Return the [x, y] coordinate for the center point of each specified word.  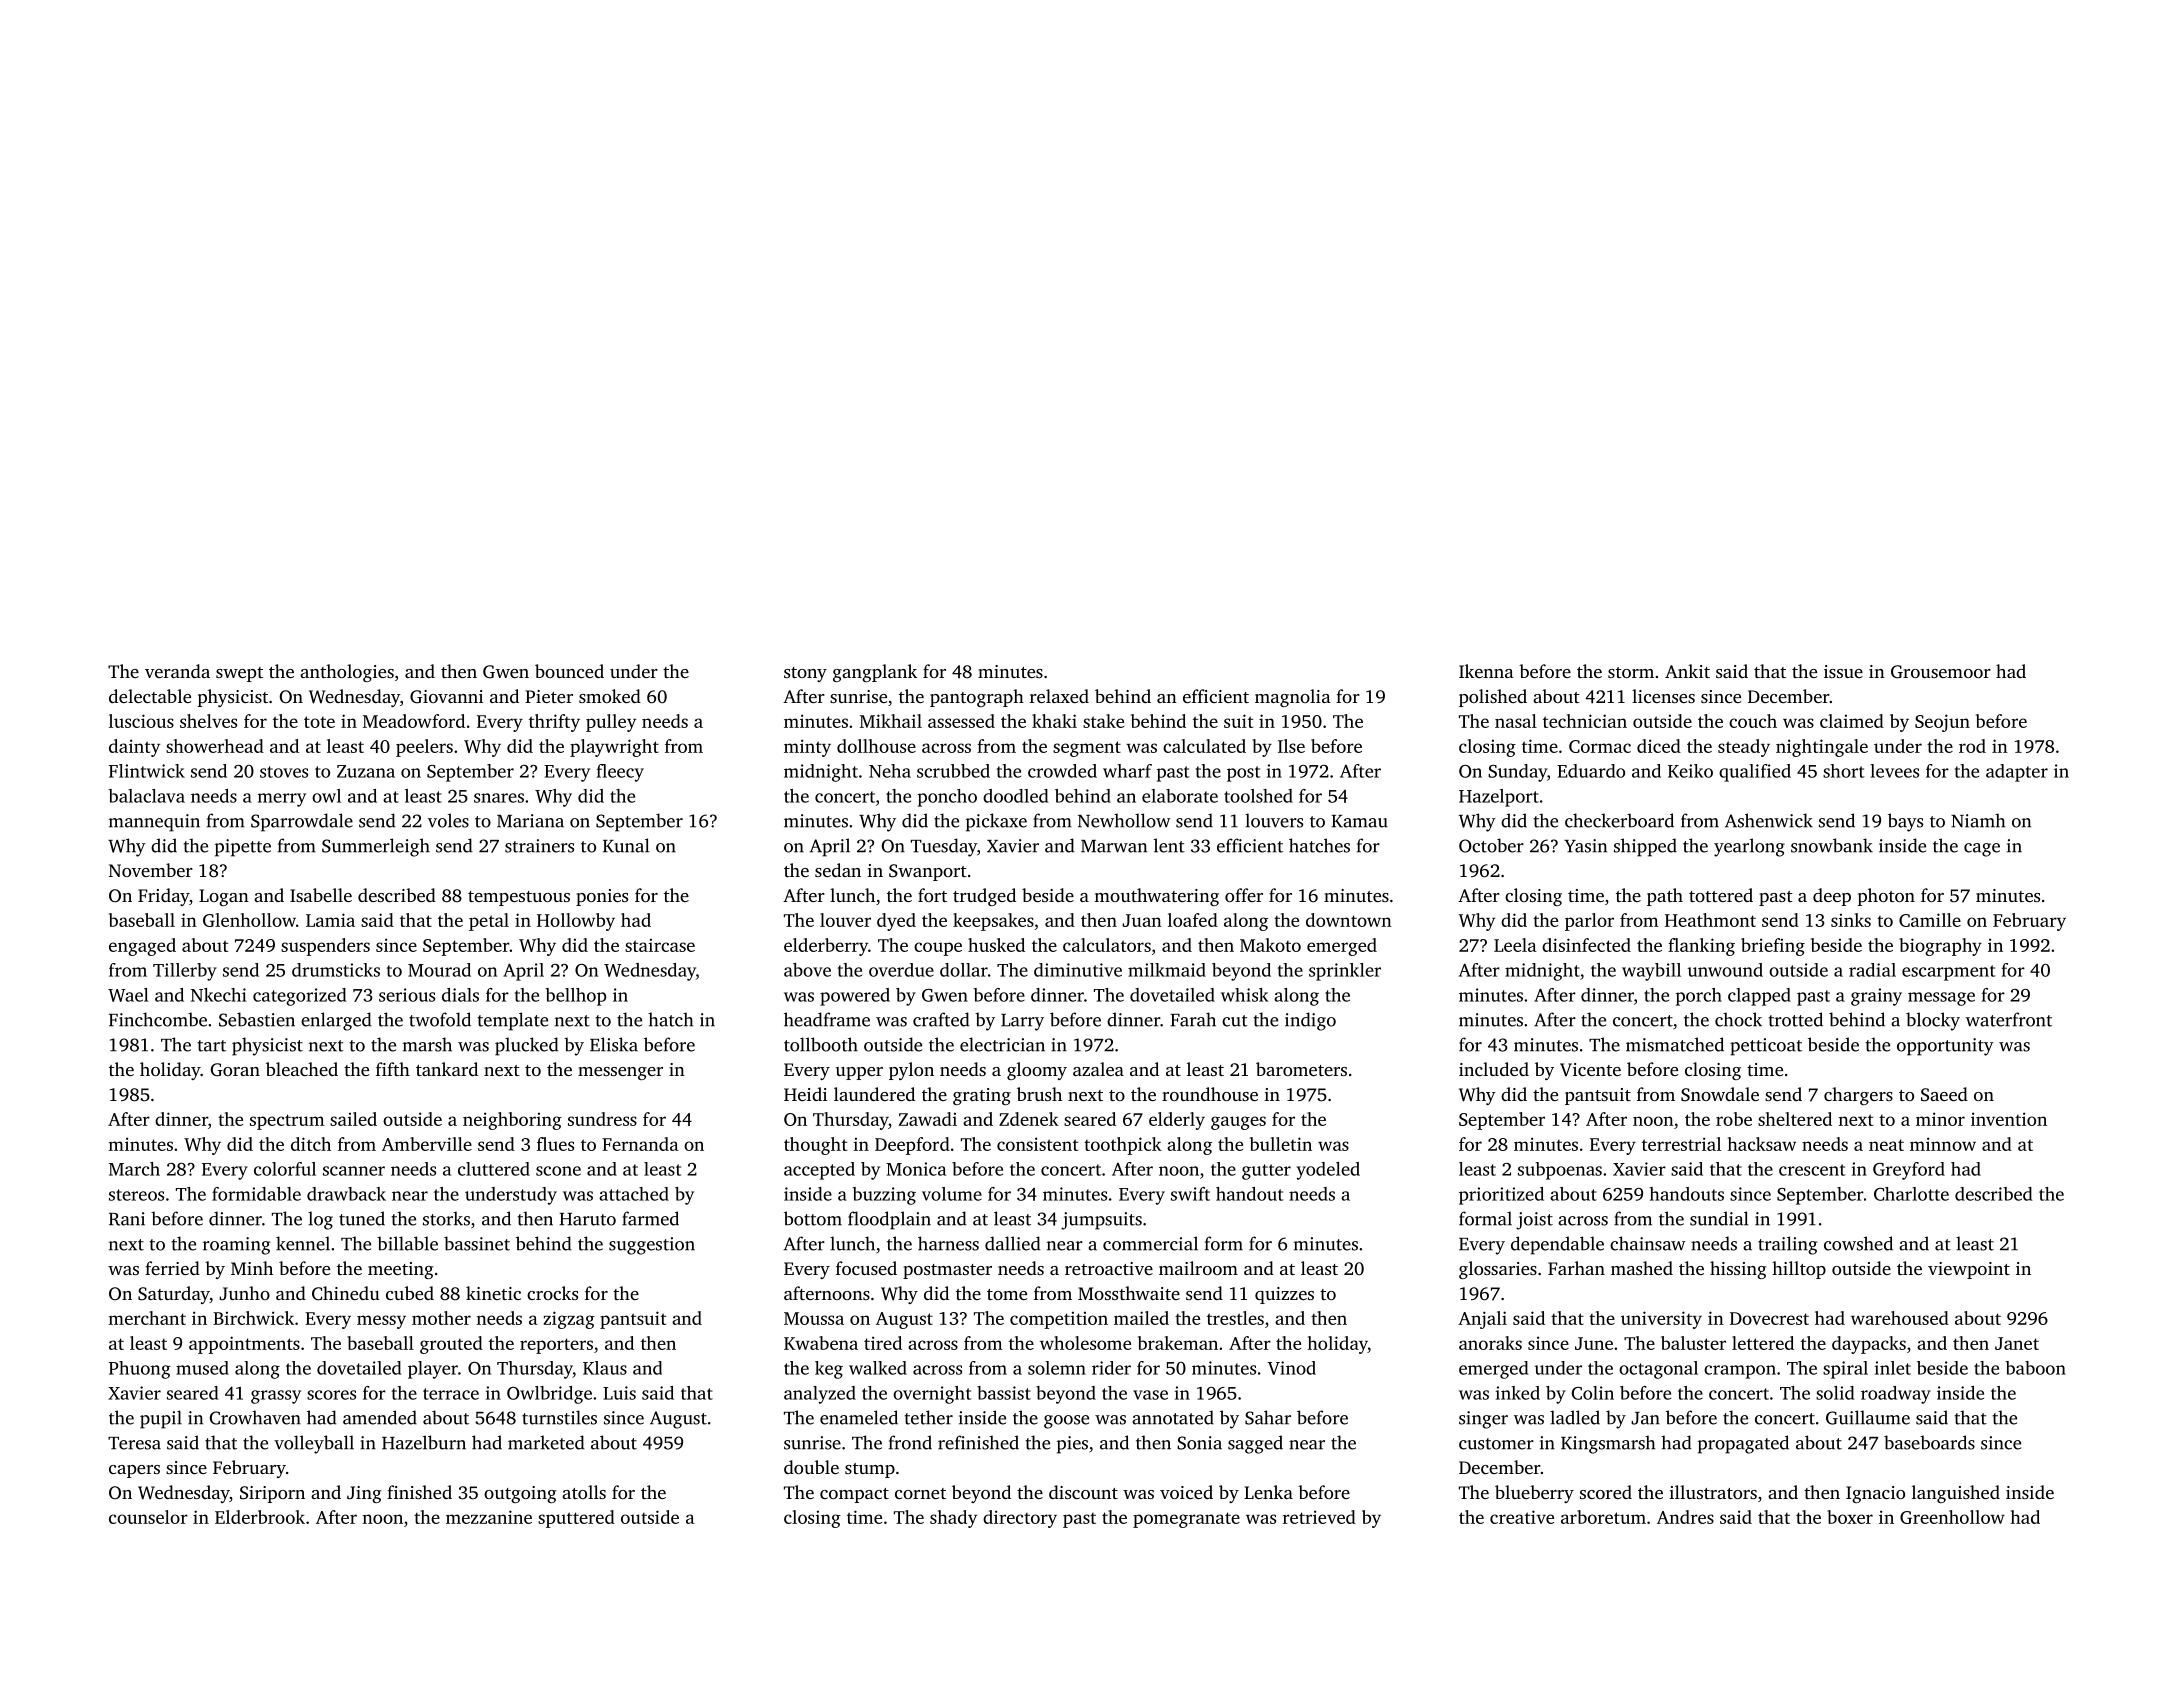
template [513, 1021]
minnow [1943, 1144]
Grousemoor [1941, 672]
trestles [1235, 1318]
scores [331, 1395]
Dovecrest [1769, 1318]
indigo [1310, 1021]
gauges [1238, 1123]
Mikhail [891, 721]
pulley [611, 723]
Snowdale [1720, 1094]
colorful [285, 1169]
